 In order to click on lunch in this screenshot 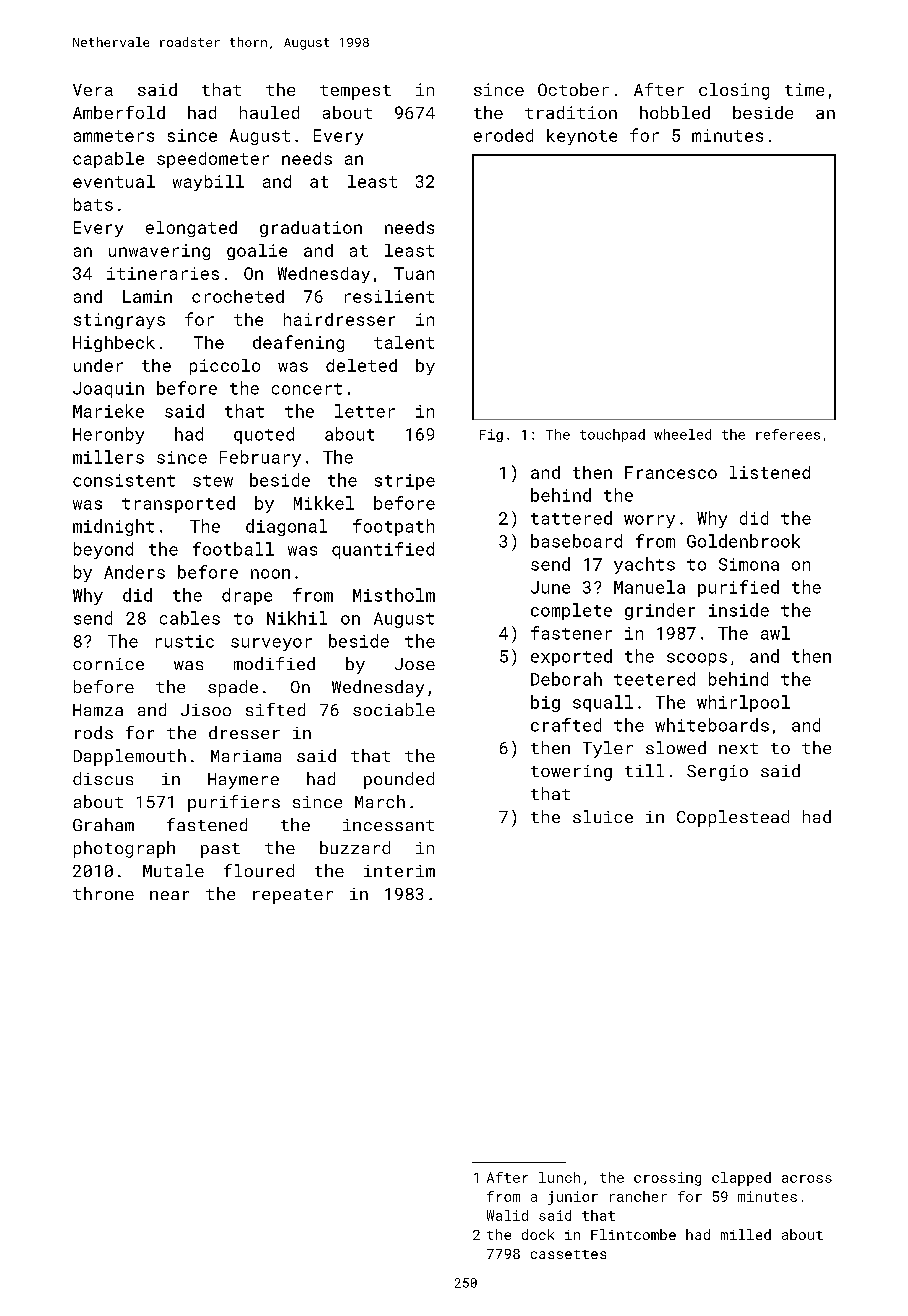, I will do `click(559, 1177)`.
